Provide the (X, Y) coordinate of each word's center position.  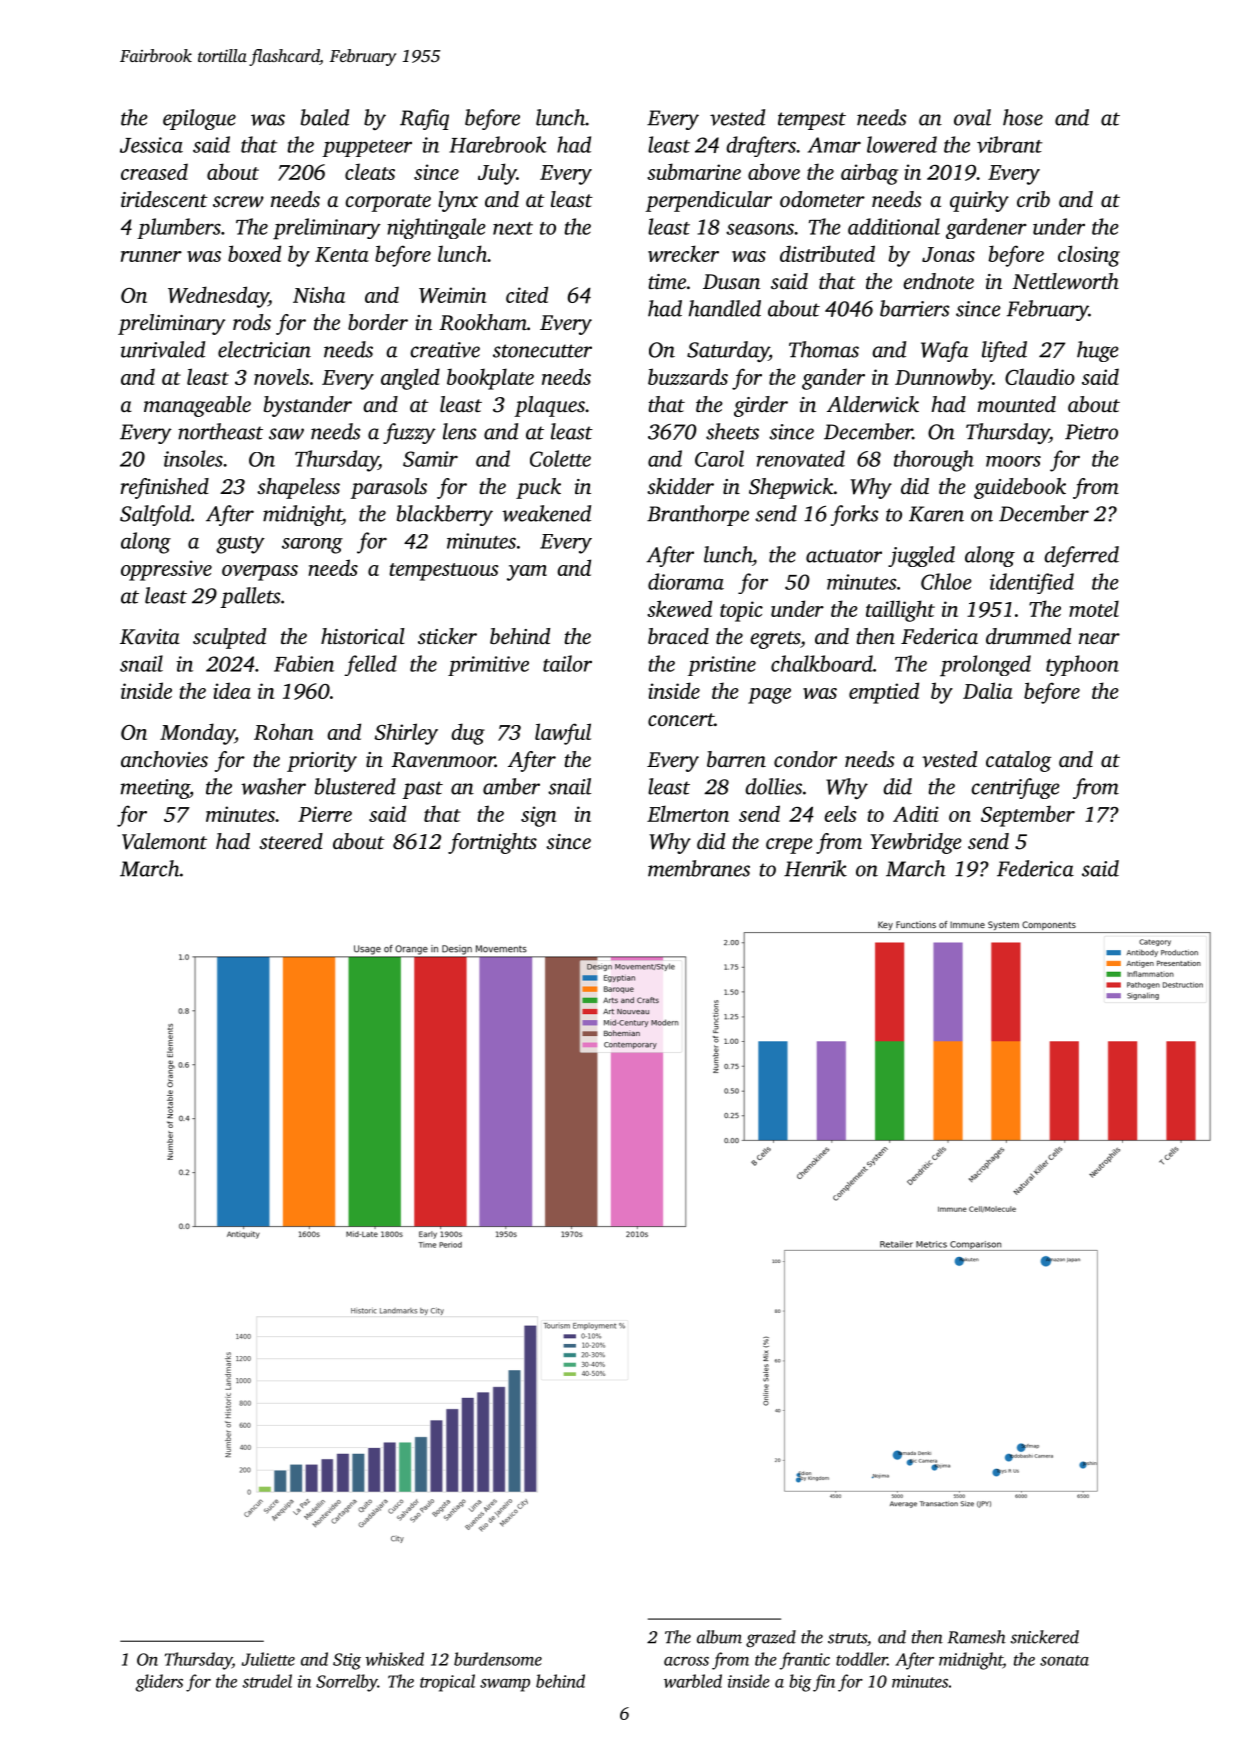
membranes (699, 868)
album (719, 1637)
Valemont (164, 841)
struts (847, 1638)
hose (1023, 117)
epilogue (199, 119)
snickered (1044, 1637)
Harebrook (497, 144)
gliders (159, 1683)
